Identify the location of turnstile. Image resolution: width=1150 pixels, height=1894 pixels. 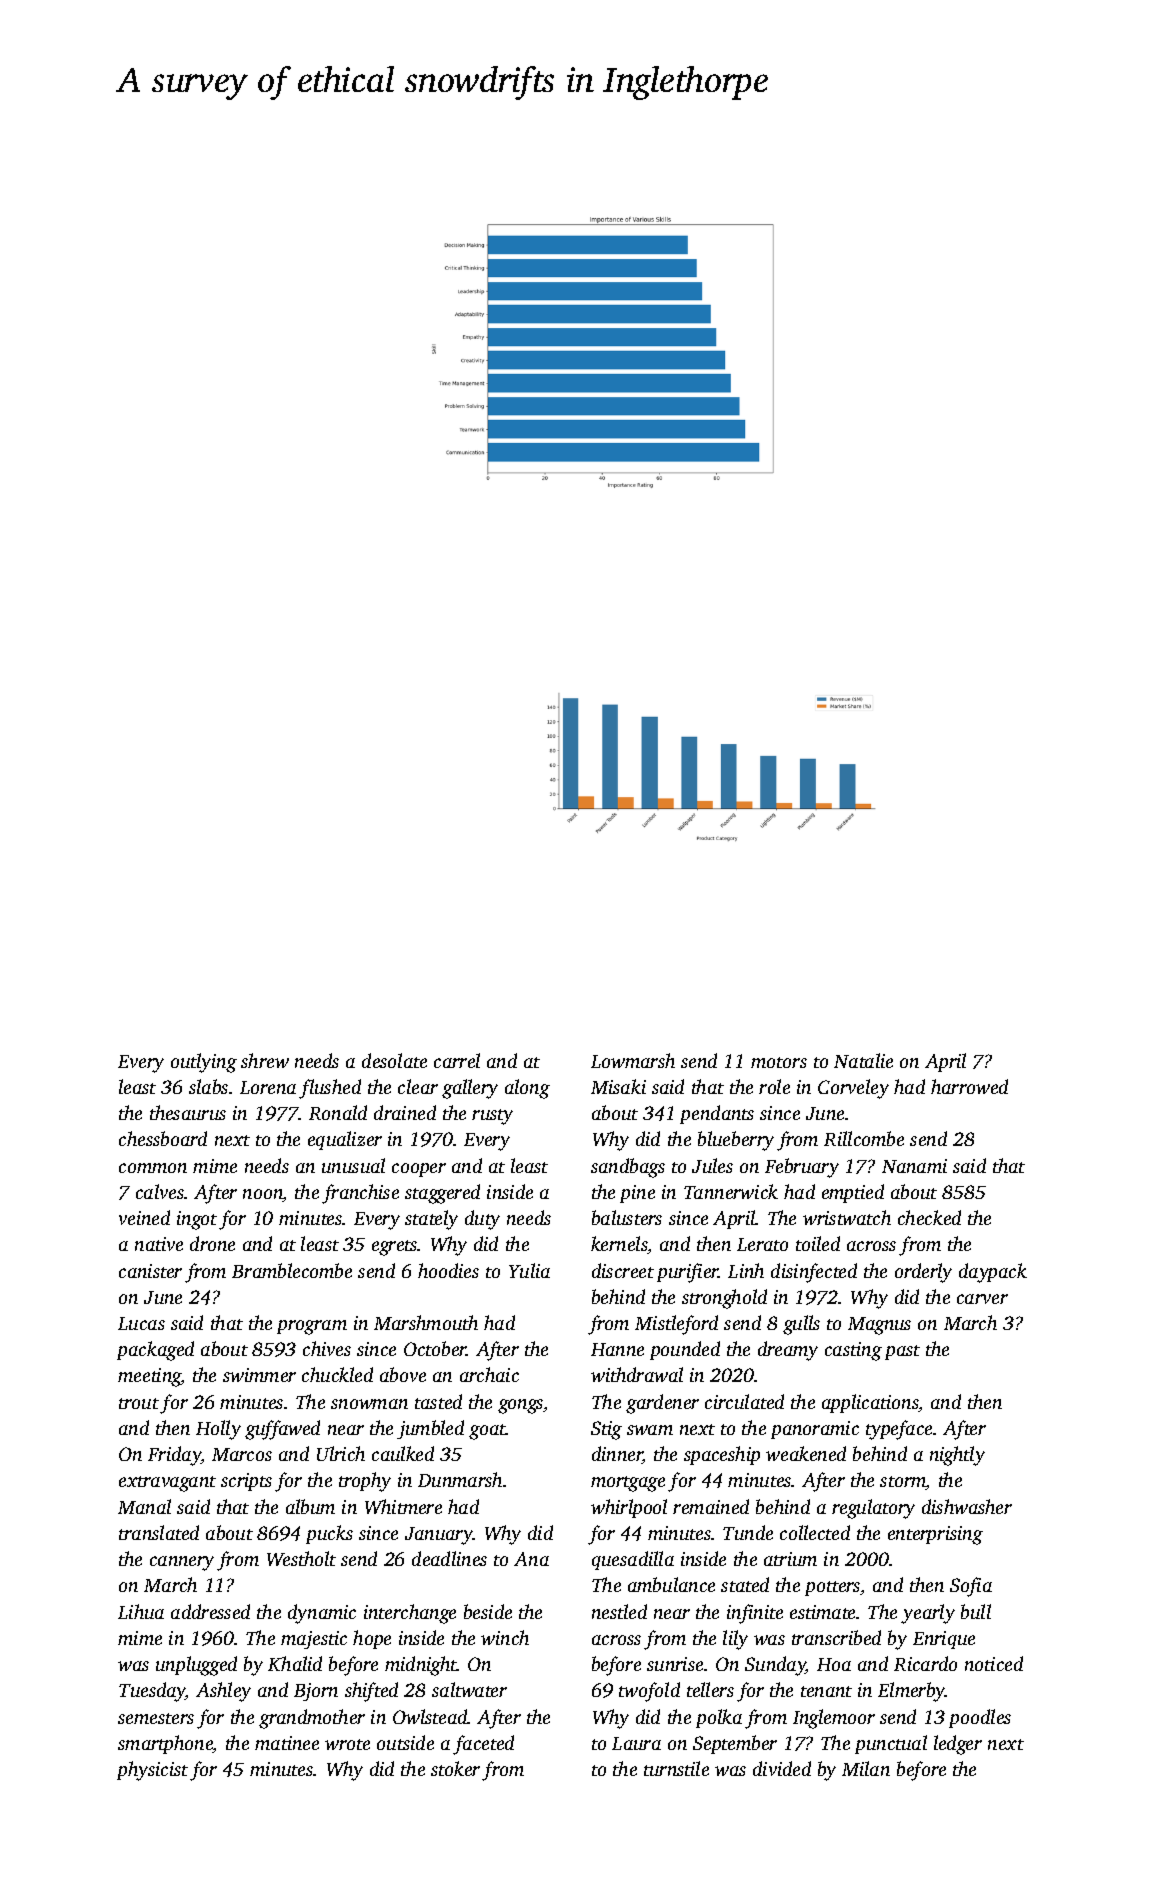
(676, 1768).
